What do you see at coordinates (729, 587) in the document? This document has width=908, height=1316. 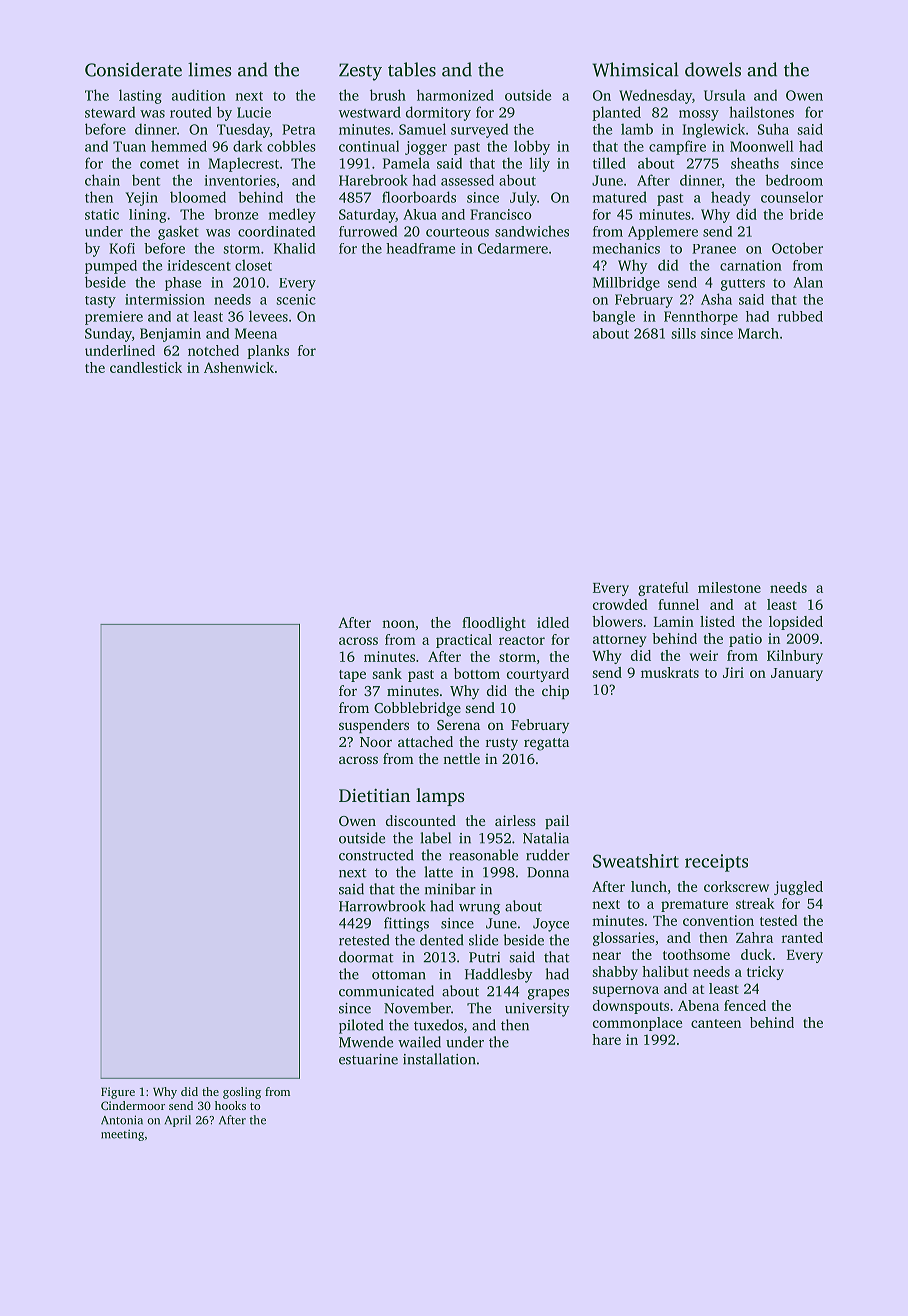 I see `milestone` at bounding box center [729, 587].
